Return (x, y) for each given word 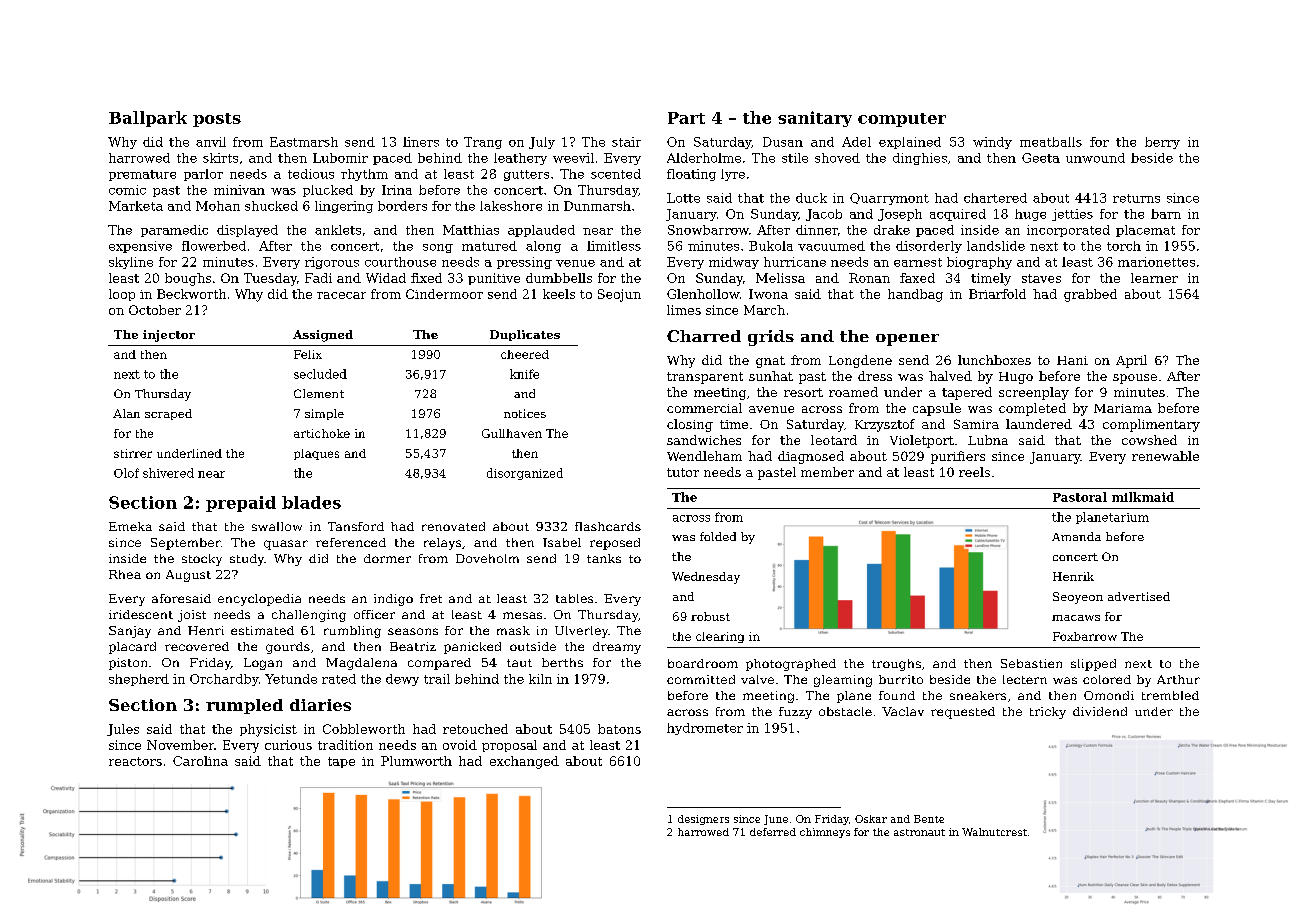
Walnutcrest (994, 832)
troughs (896, 665)
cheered (525, 354)
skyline (131, 263)
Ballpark (148, 119)
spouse (1135, 379)
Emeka (130, 526)
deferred (773, 832)
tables (574, 598)
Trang (483, 143)
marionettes (1156, 262)
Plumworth (416, 761)
